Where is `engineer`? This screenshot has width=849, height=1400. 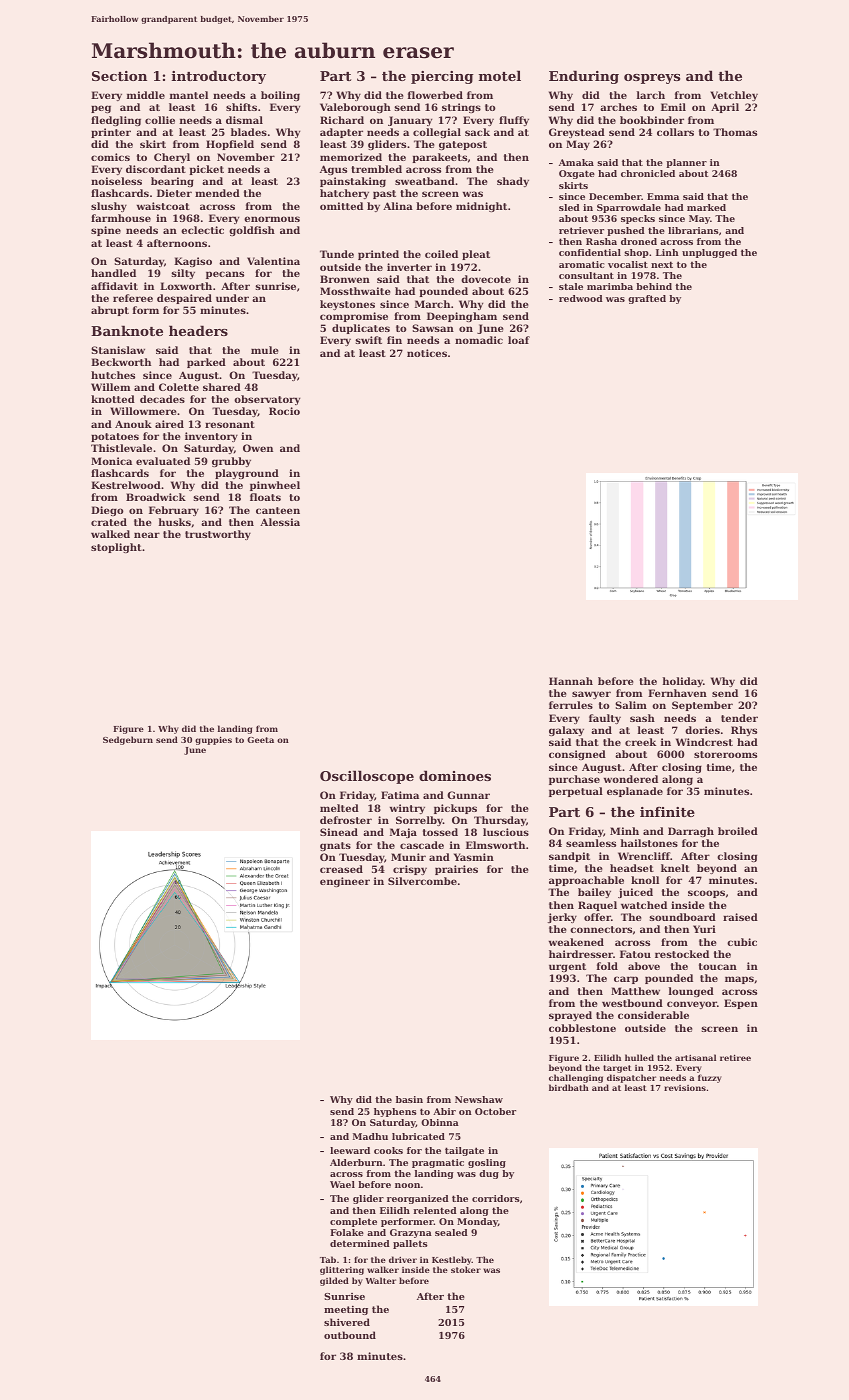
engineer is located at coordinates (345, 882).
